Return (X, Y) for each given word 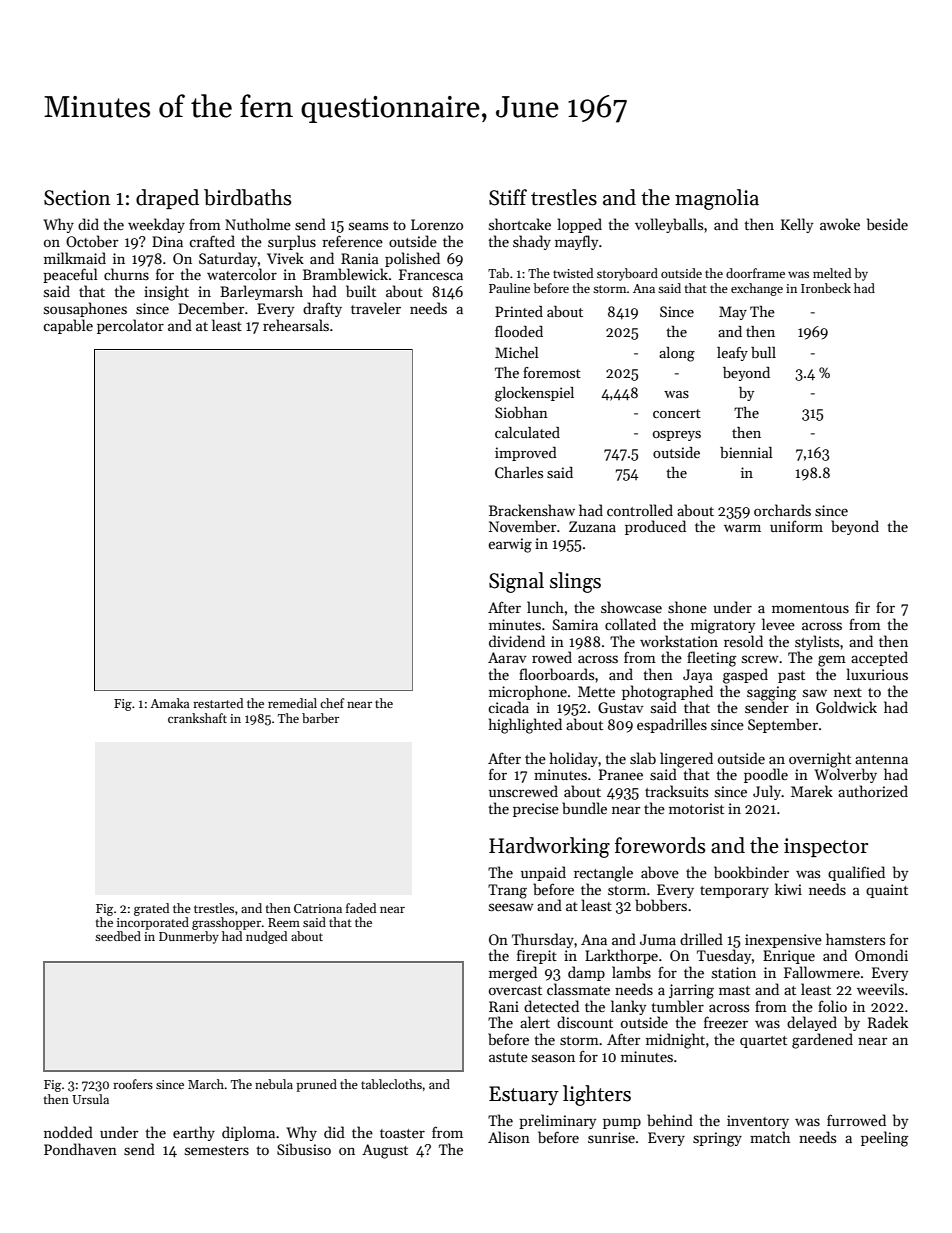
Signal (516, 582)
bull (763, 352)
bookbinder (751, 872)
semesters (217, 1150)
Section (77, 198)
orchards (782, 510)
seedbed (118, 936)
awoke (840, 224)
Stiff (508, 197)
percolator (130, 326)
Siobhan (521, 412)
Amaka (169, 703)
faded (361, 908)
